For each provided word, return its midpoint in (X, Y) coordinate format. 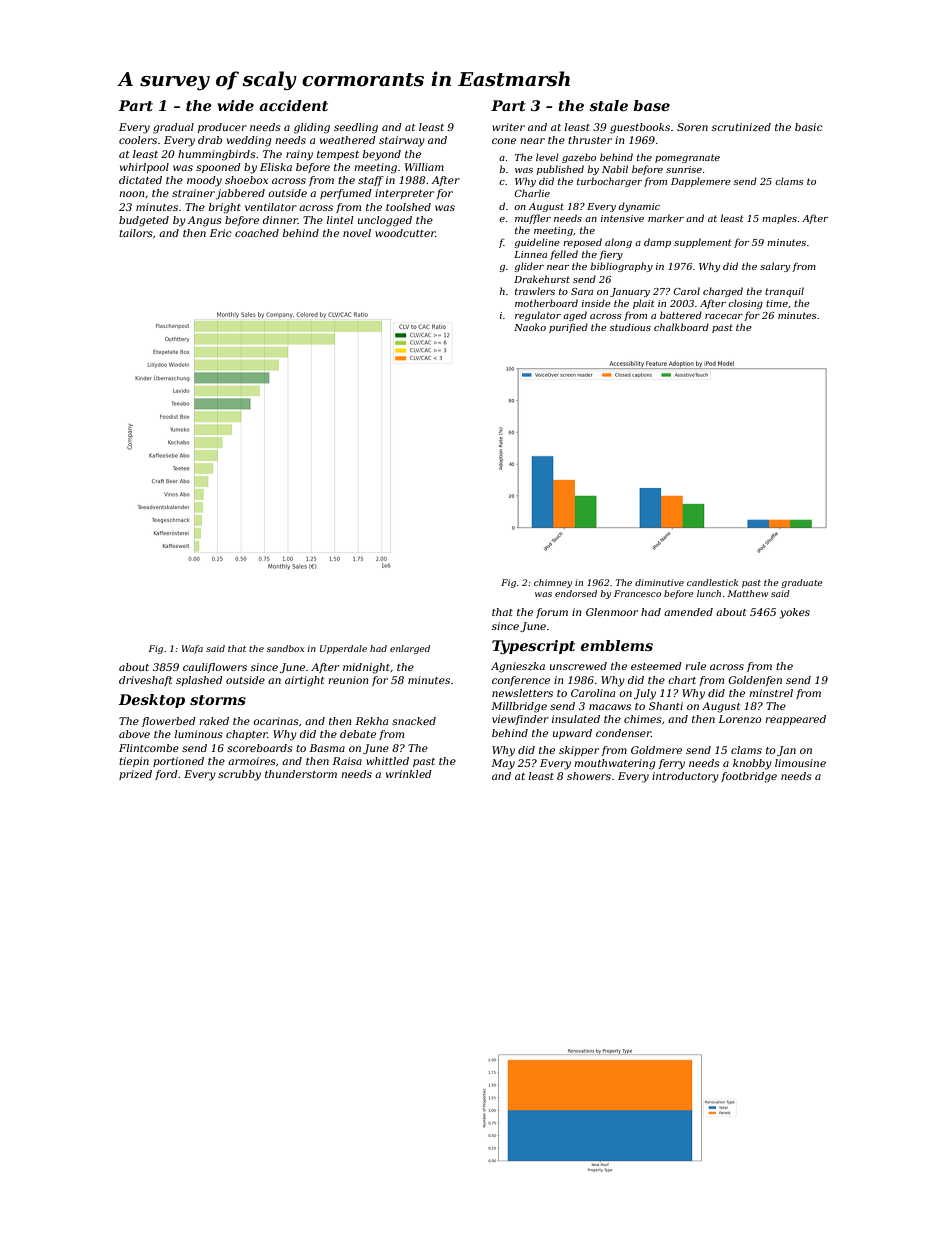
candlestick (712, 582)
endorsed (576, 593)
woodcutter (405, 233)
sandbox (285, 648)
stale (608, 105)
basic (809, 127)
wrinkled (409, 774)
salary (775, 267)
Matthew (748, 593)
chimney (553, 583)
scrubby (239, 775)
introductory (685, 777)
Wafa (192, 649)
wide (235, 105)
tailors (136, 233)
